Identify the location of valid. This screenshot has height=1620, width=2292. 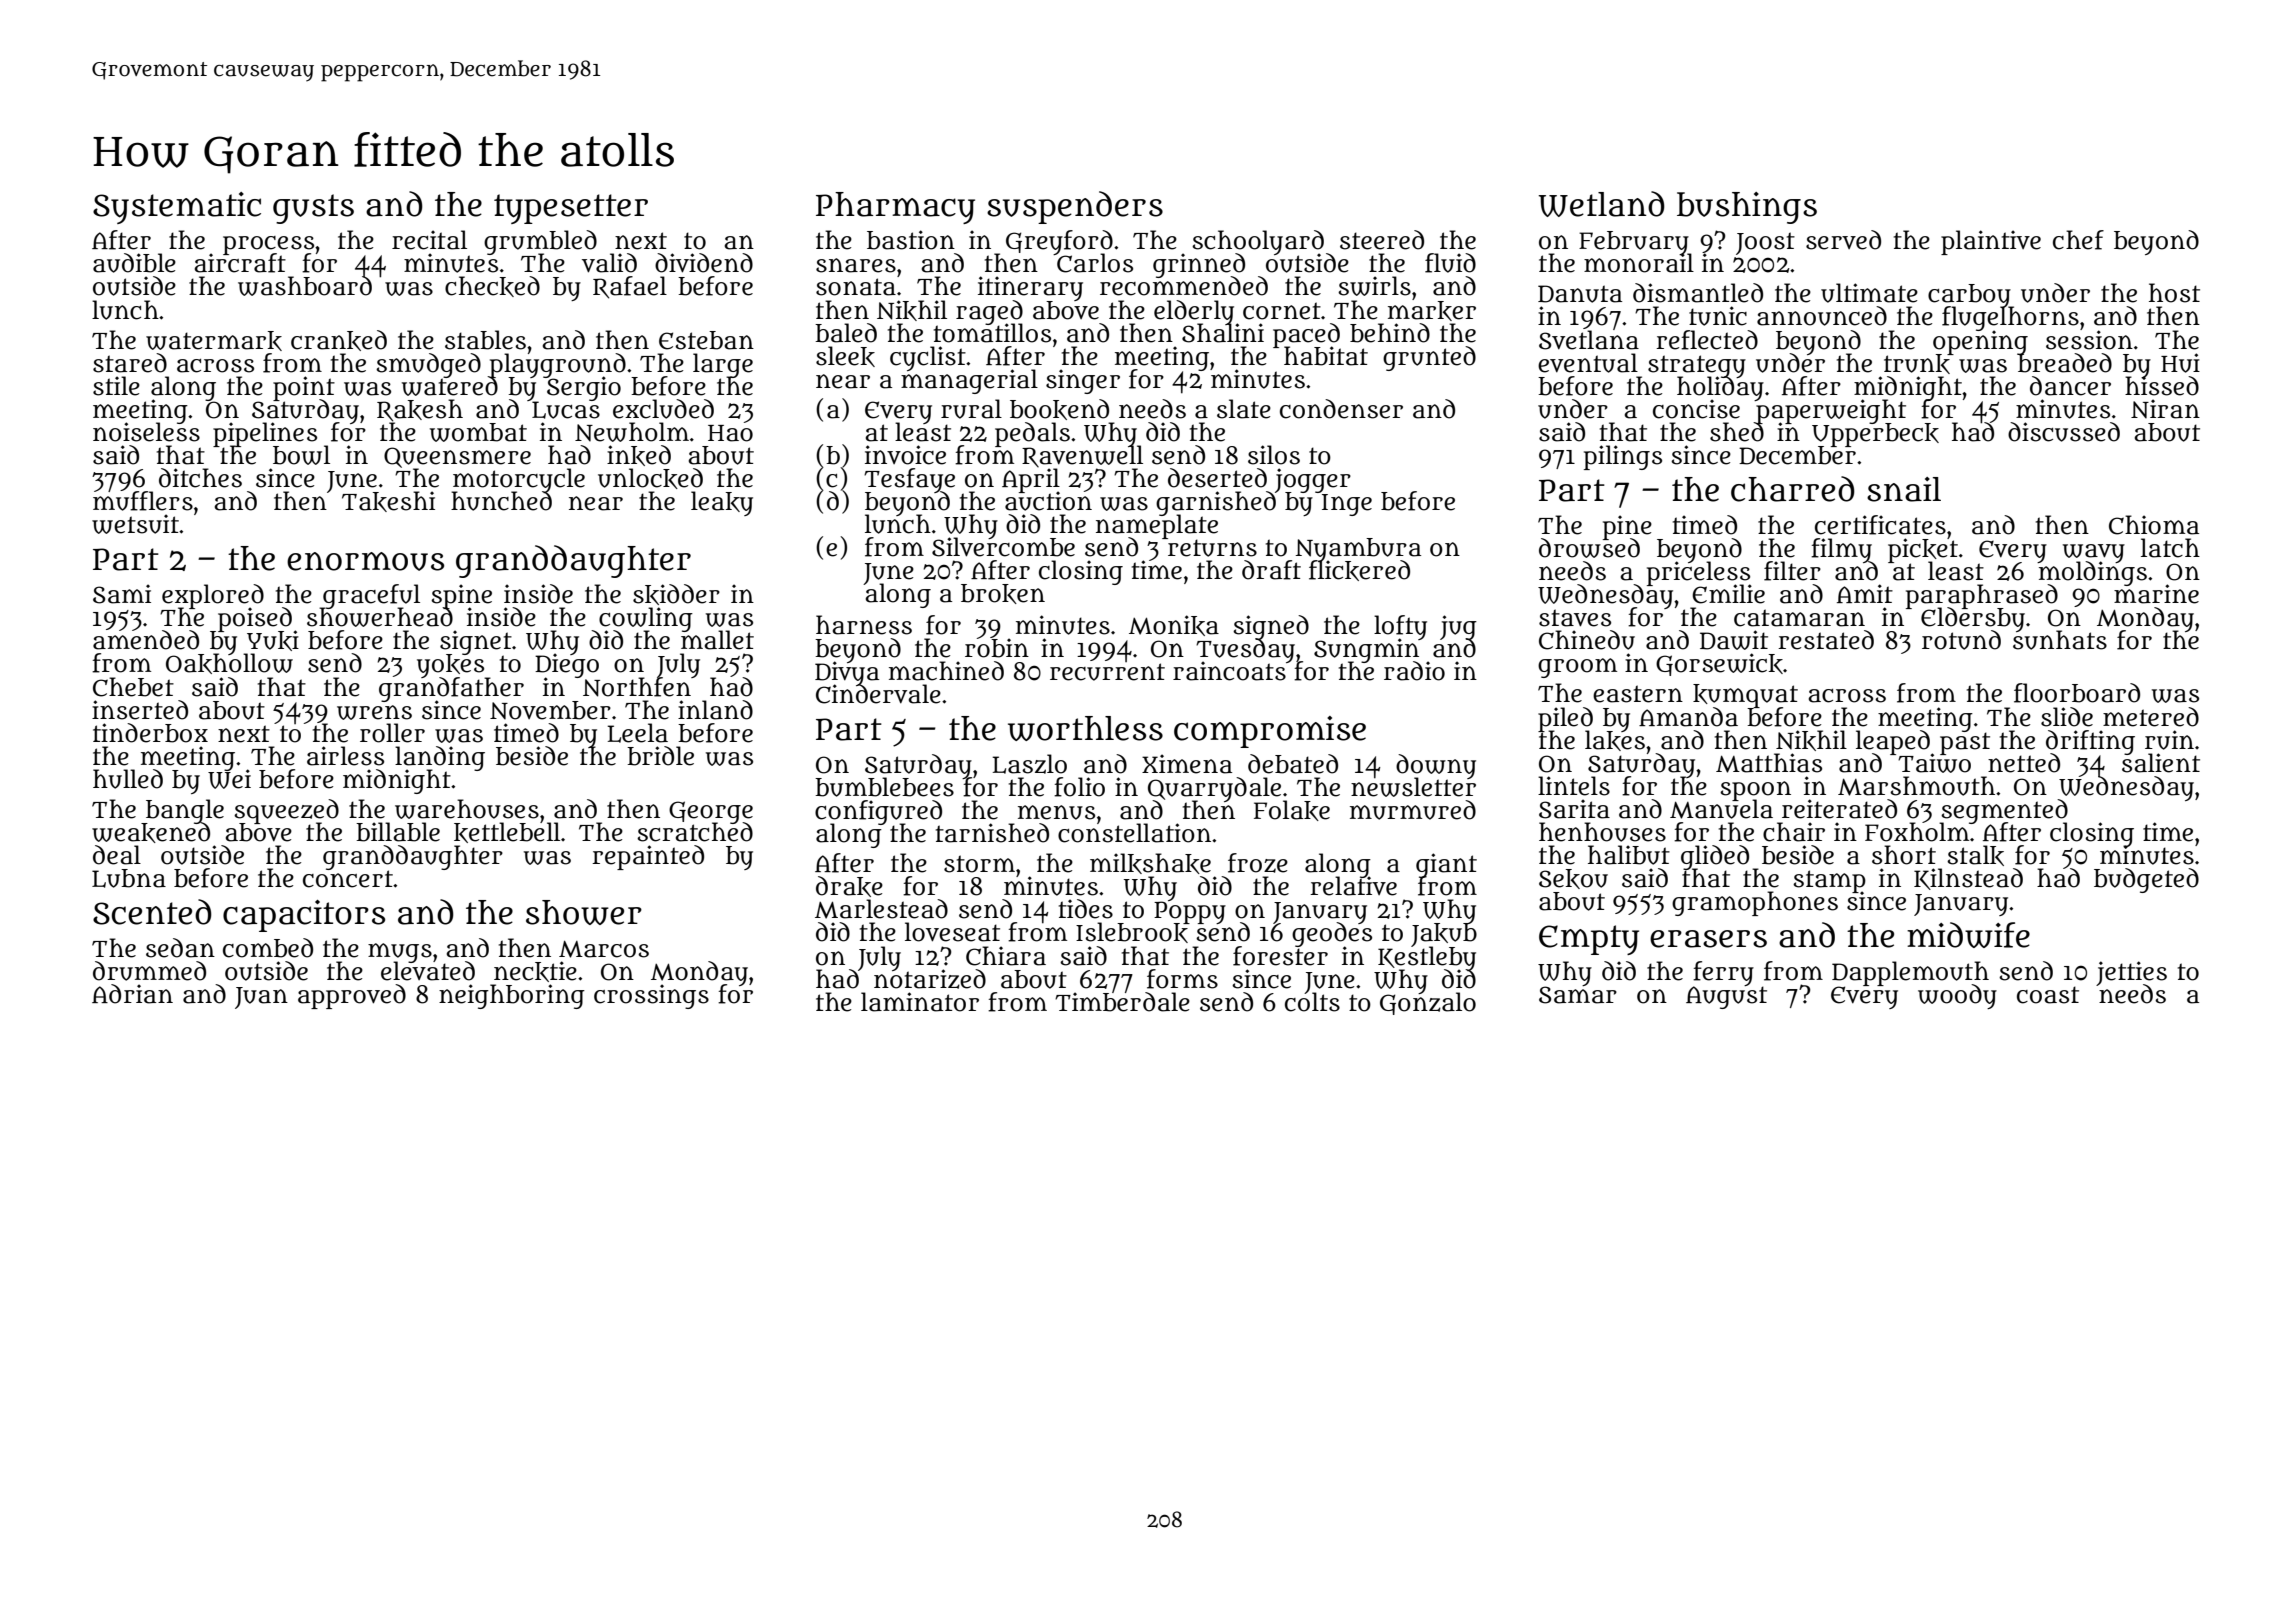
(609, 263).
